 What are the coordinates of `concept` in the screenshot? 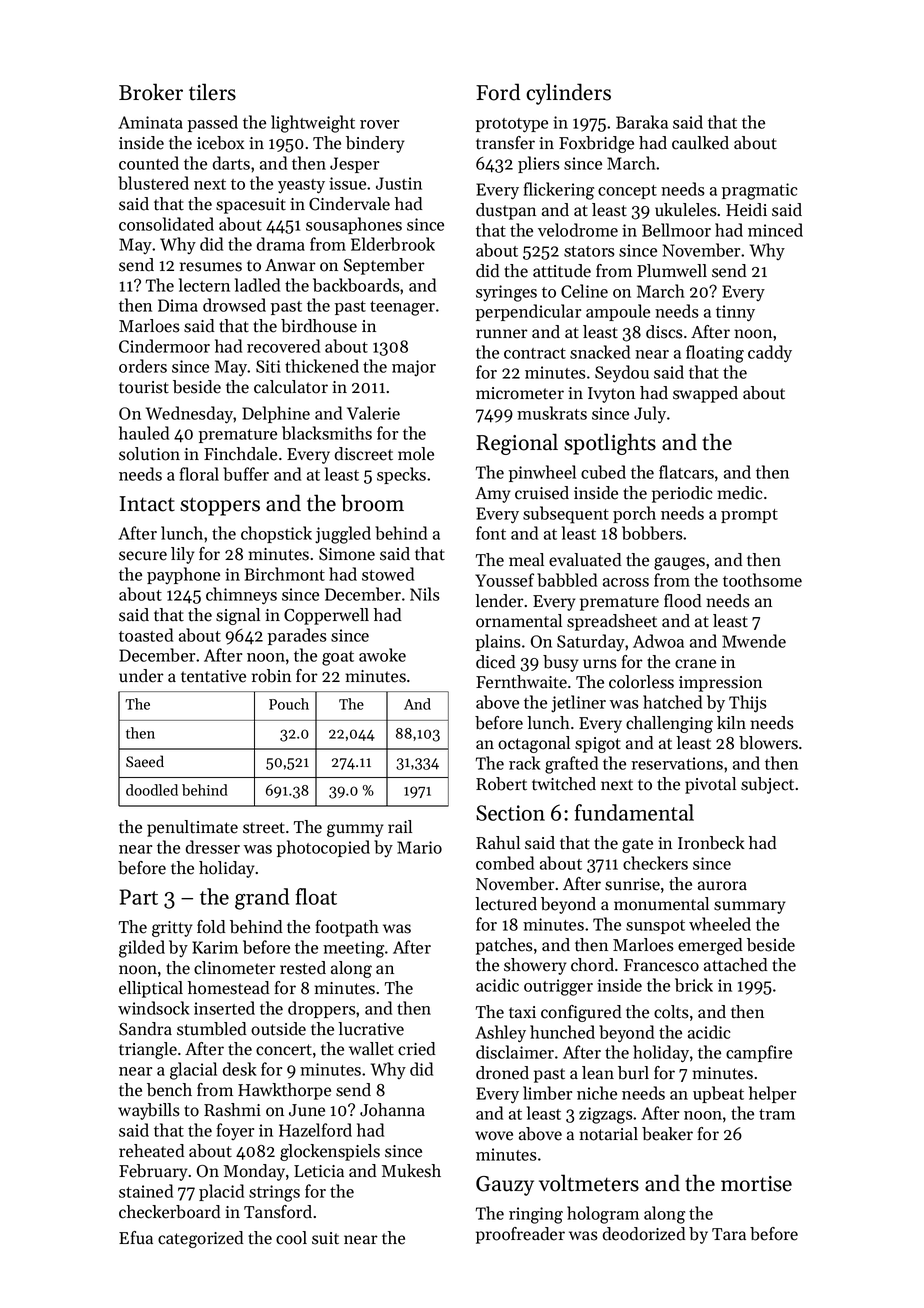 It's located at (627, 192).
